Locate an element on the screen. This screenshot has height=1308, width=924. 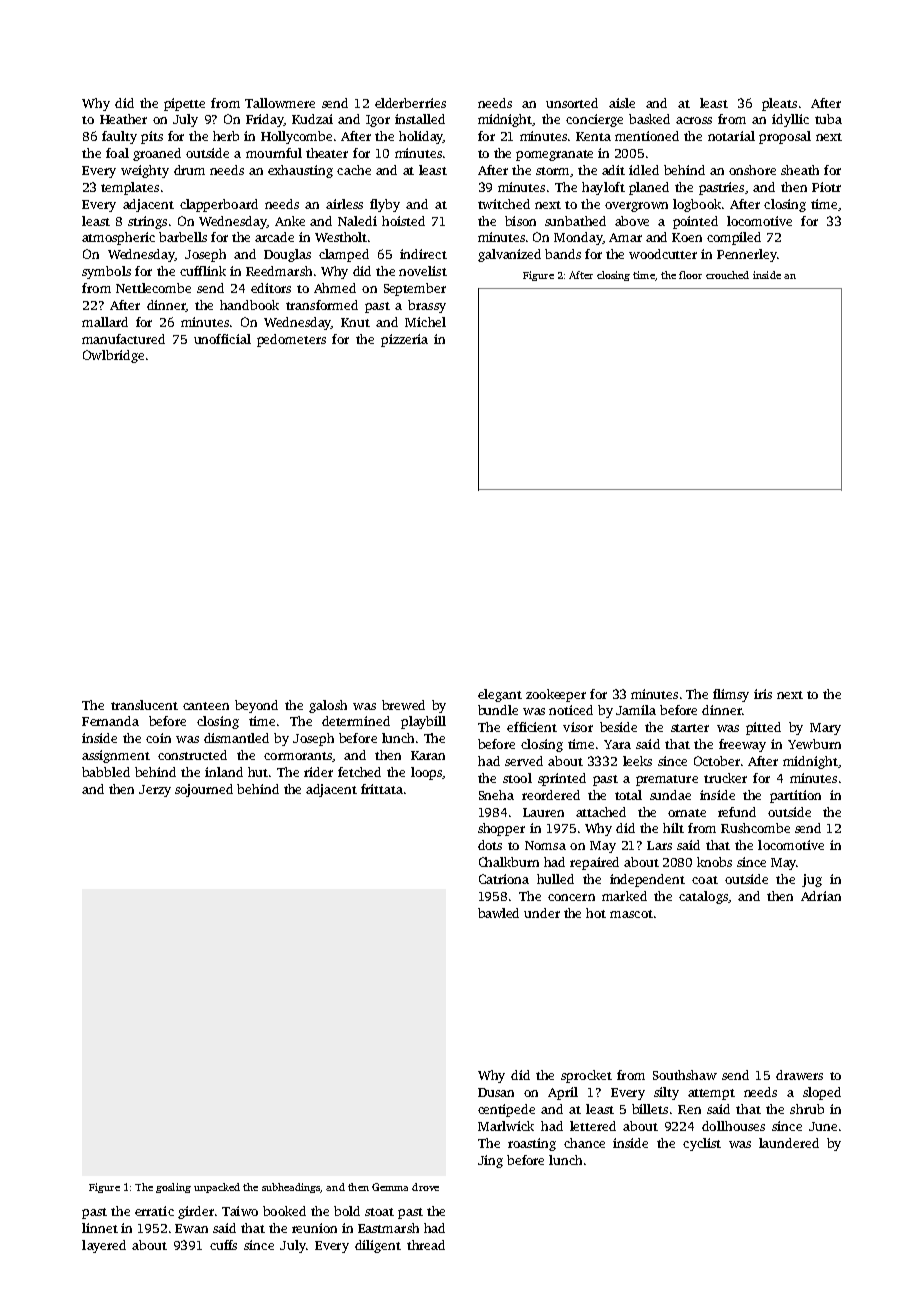
Gemma is located at coordinates (390, 1187).
